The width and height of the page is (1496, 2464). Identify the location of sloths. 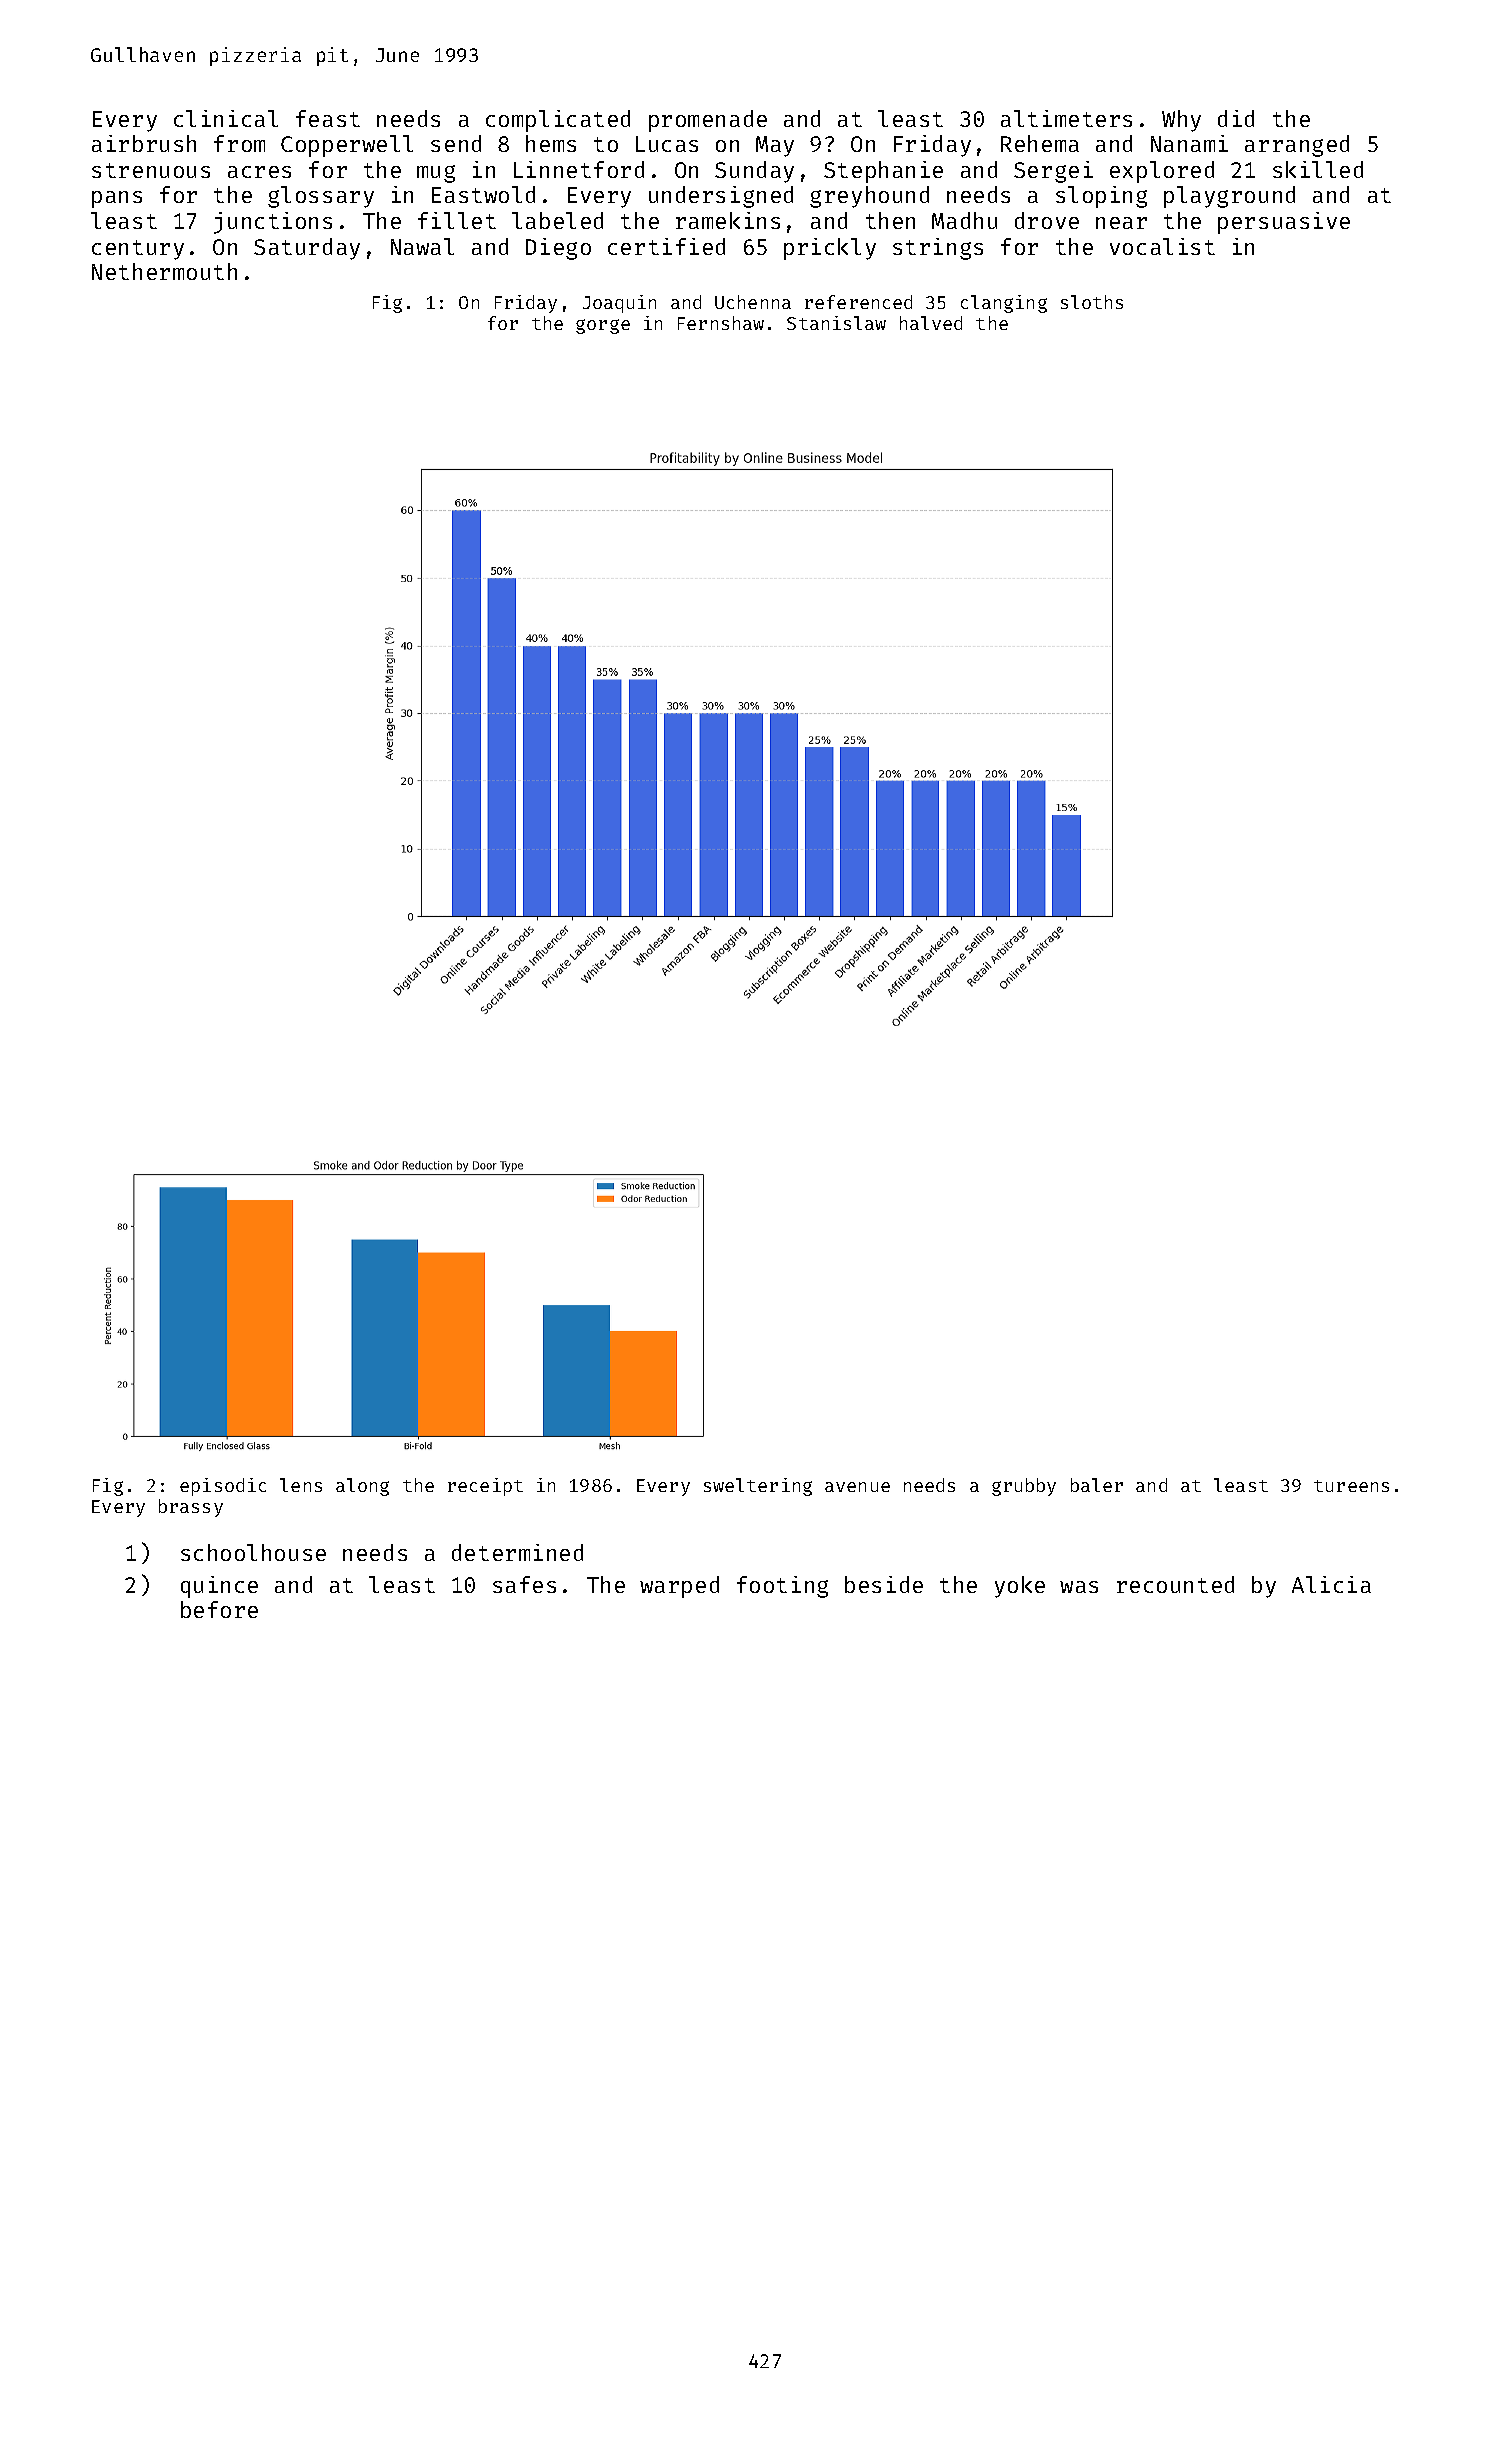
(1092, 302).
